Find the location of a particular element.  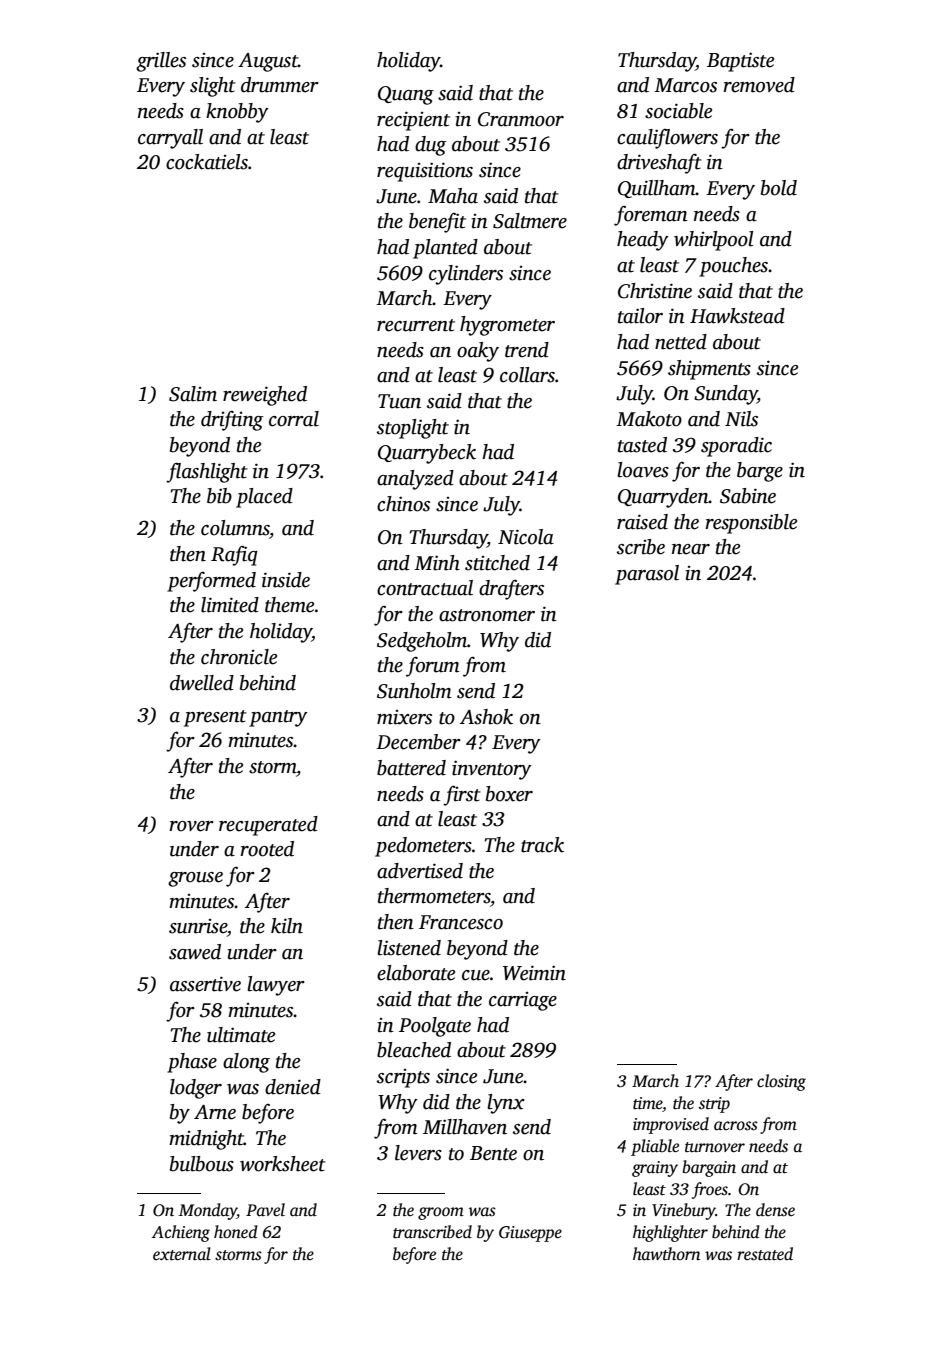

time is located at coordinates (647, 1103).
